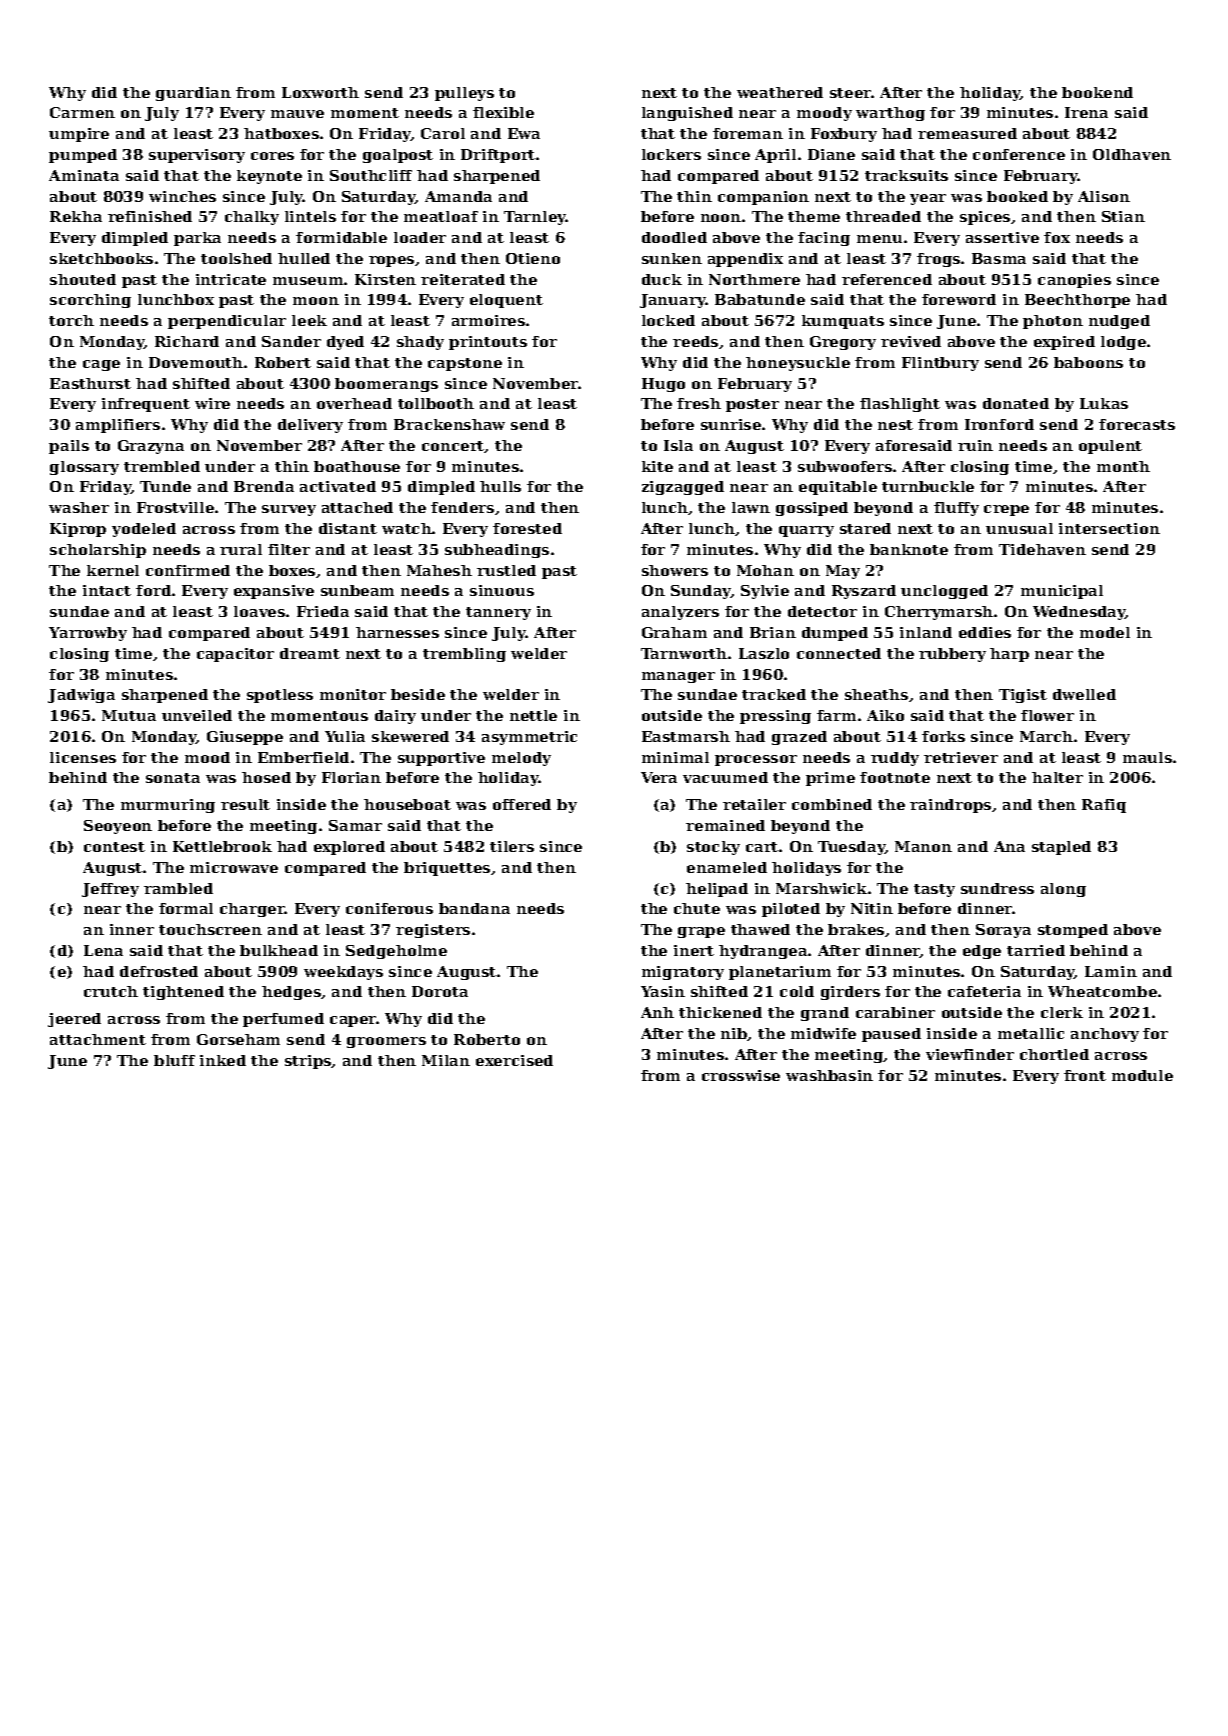 The image size is (1228, 1736). What do you see at coordinates (522, 804) in the screenshot?
I see `offered` at bounding box center [522, 804].
